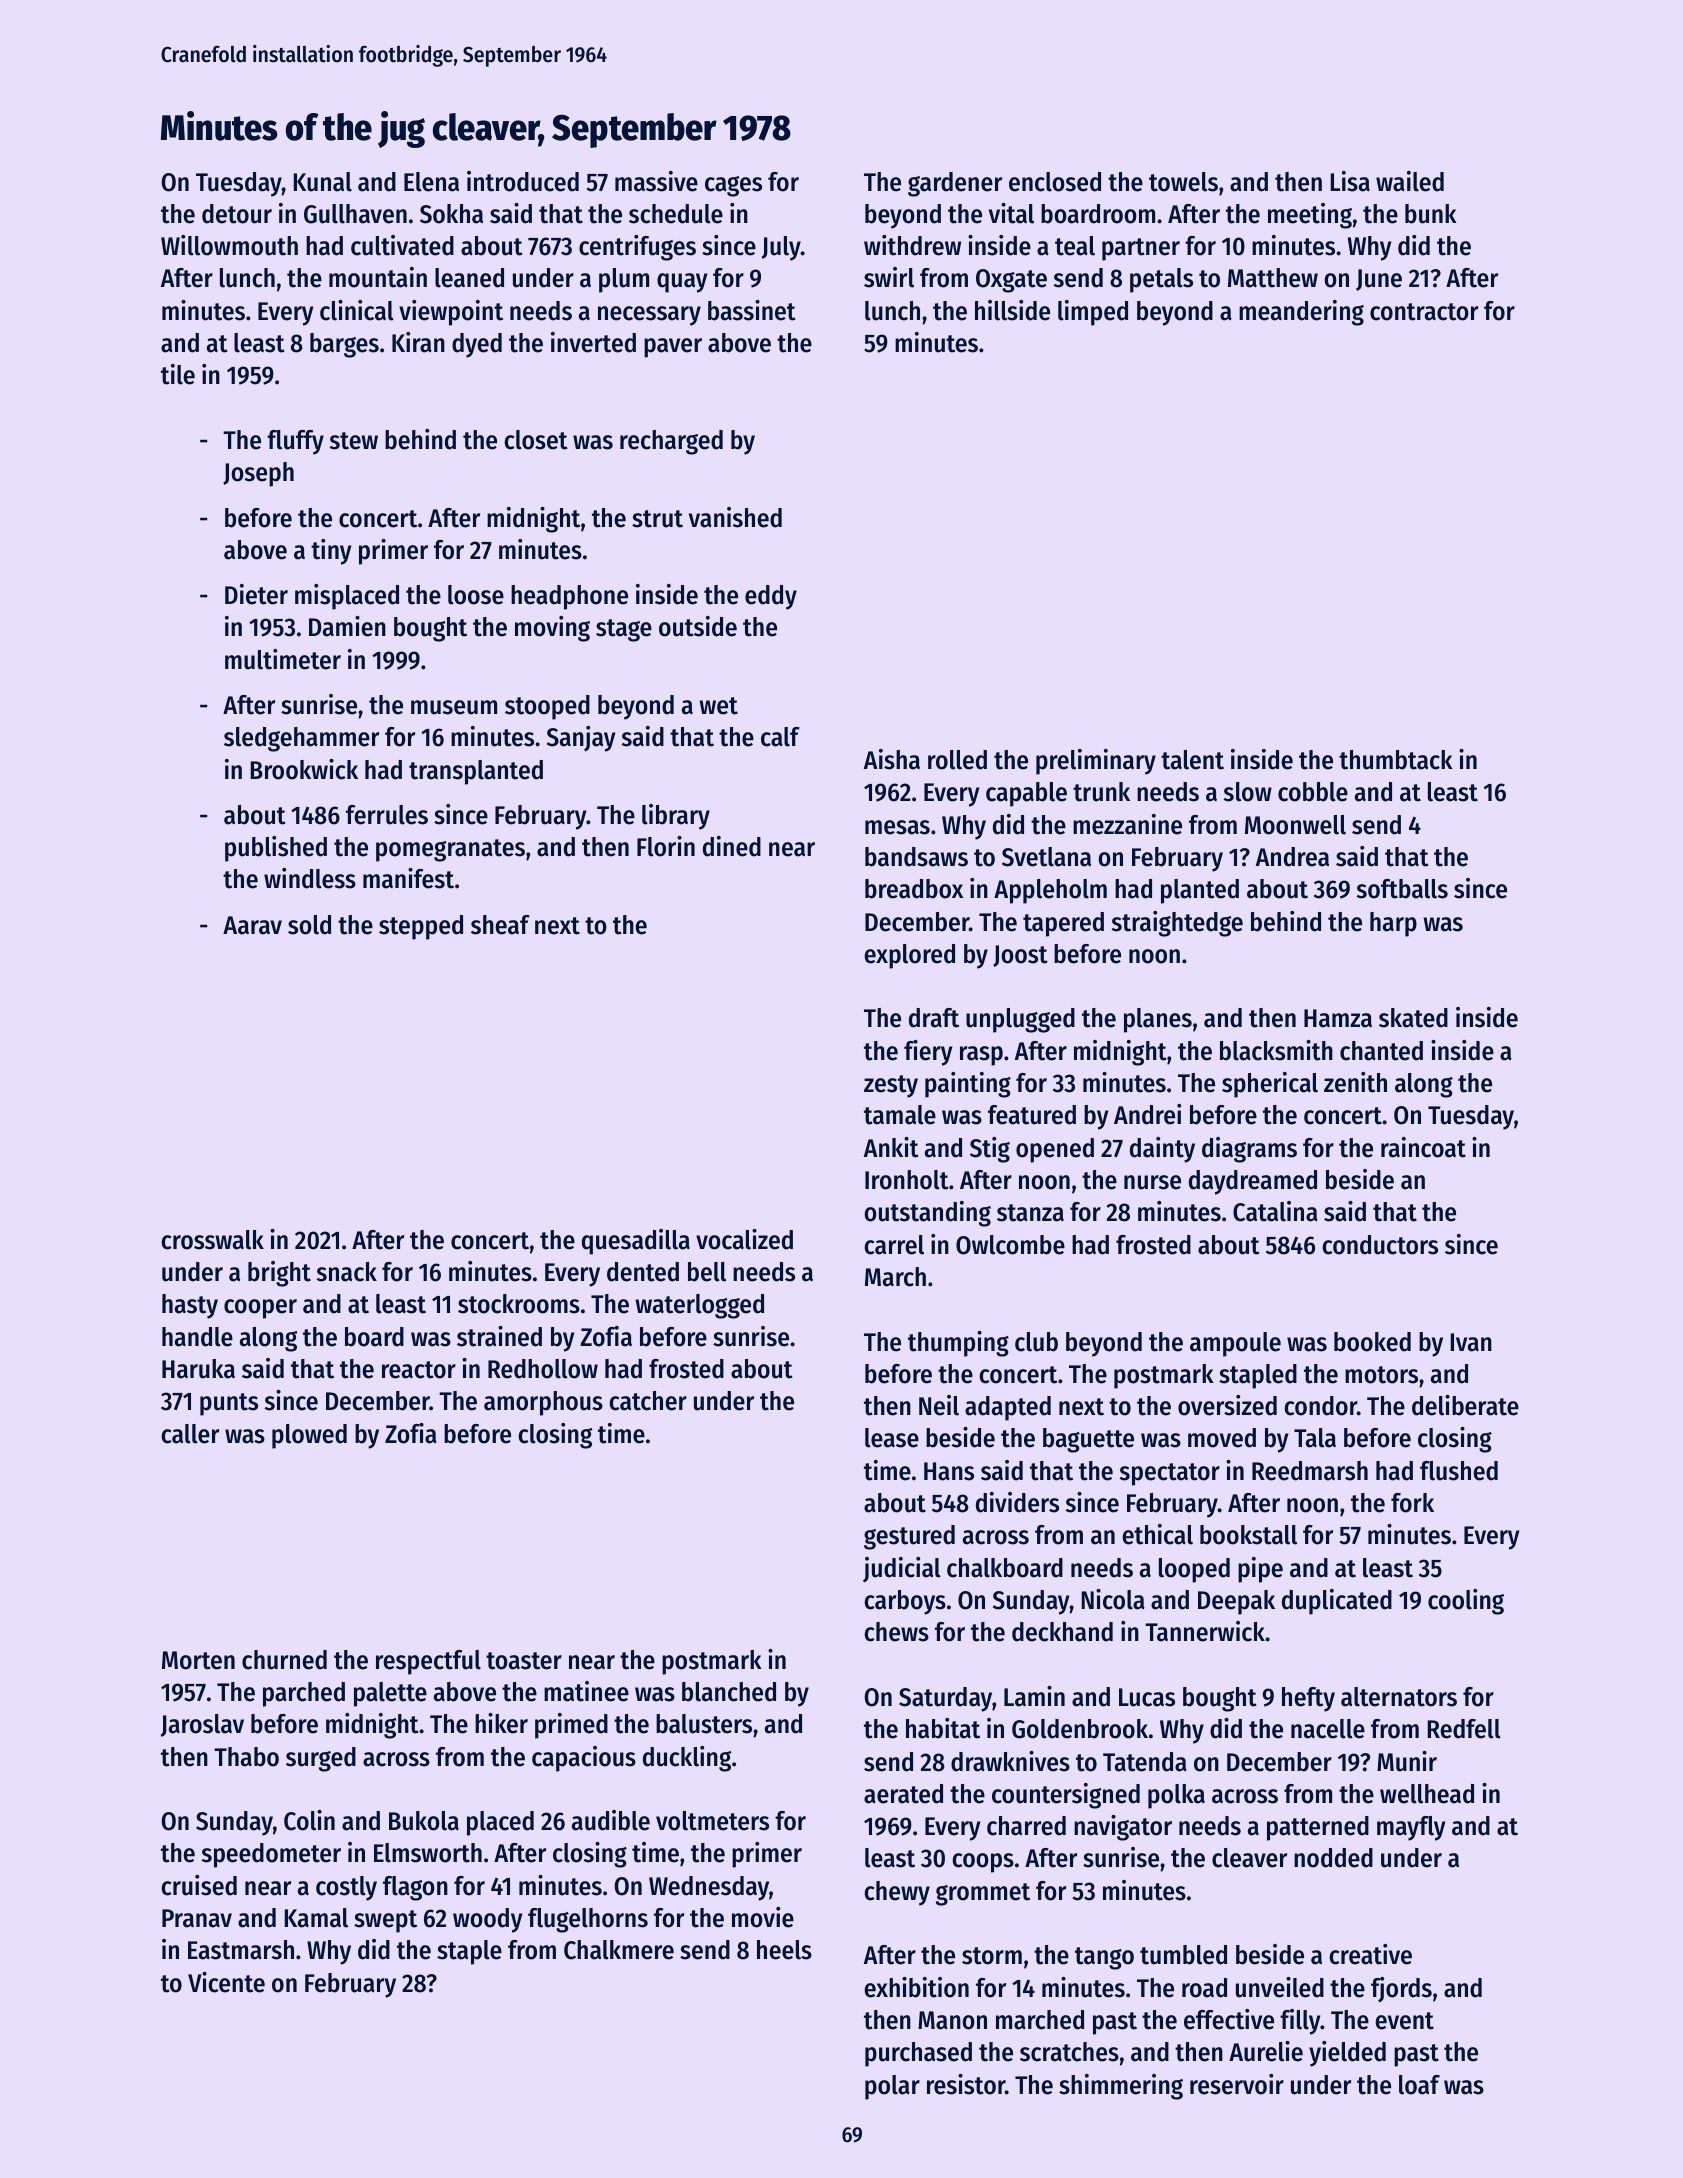 Image resolution: width=1683 pixels, height=2178 pixels. I want to click on Vicente, so click(226, 1982).
